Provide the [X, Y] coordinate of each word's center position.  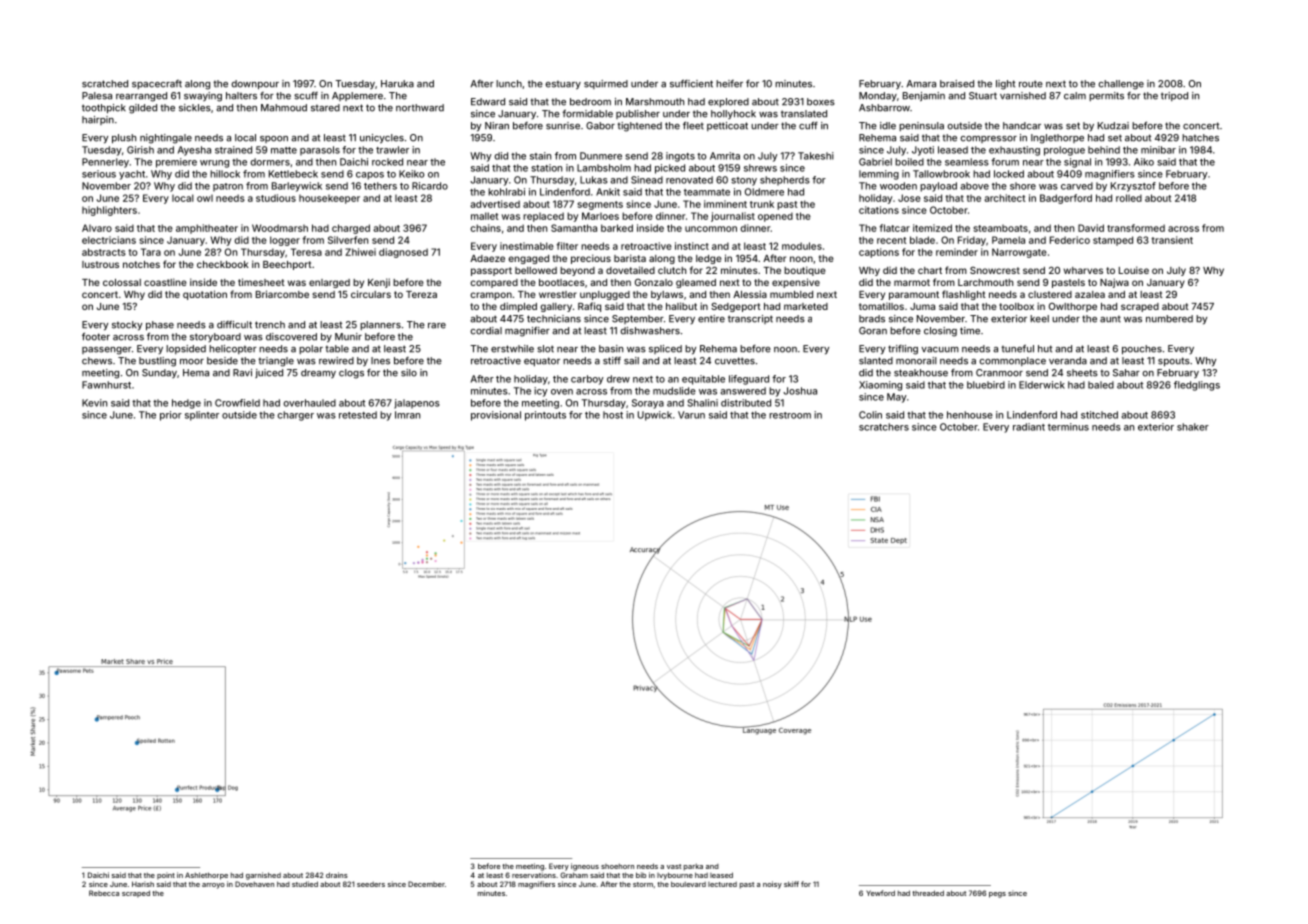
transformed [1136, 228]
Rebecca [104, 893]
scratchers [884, 427]
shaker [1193, 427]
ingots [680, 157]
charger [295, 416]
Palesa [97, 96]
